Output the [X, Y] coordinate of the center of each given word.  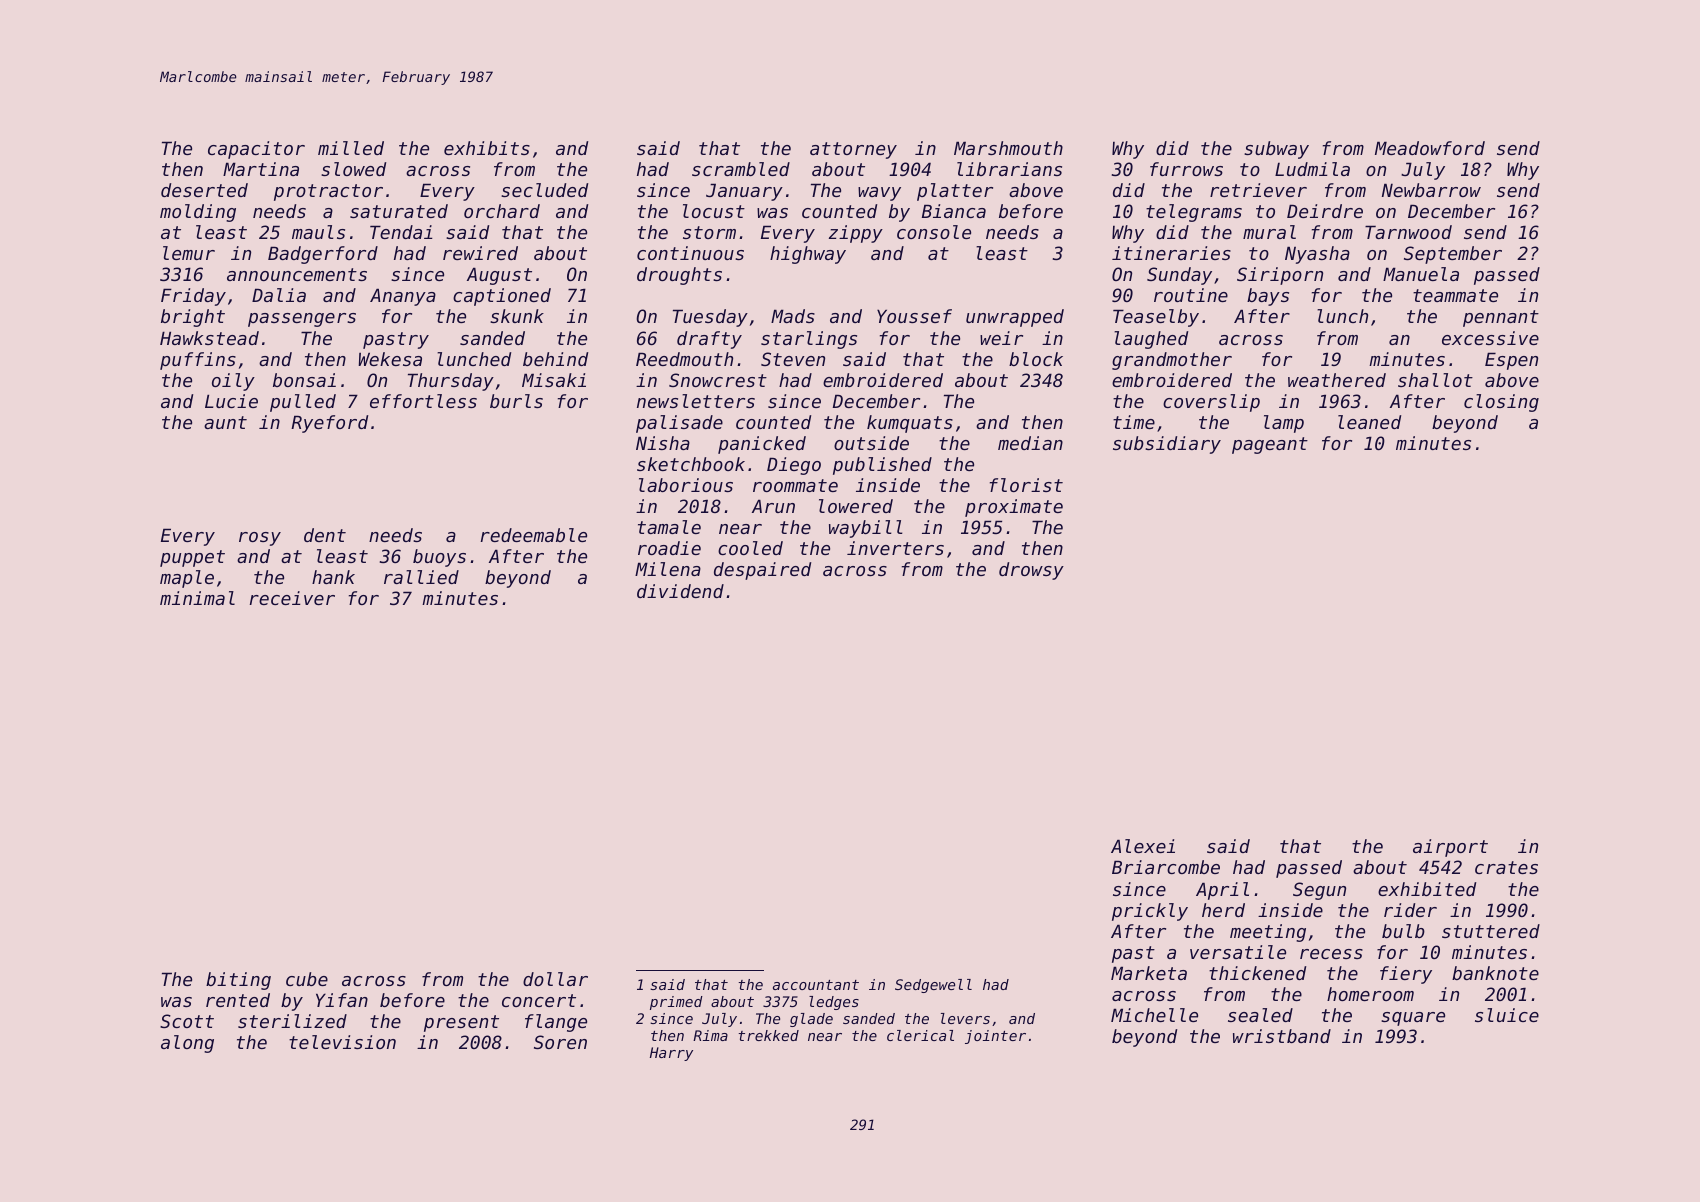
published [882, 466]
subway [1276, 150]
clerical [920, 1035]
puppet [192, 558]
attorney [853, 150]
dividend [680, 591]
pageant [1270, 445]
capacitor [256, 150]
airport [1450, 848]
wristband [1282, 1036]
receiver [292, 598]
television [342, 1042]
